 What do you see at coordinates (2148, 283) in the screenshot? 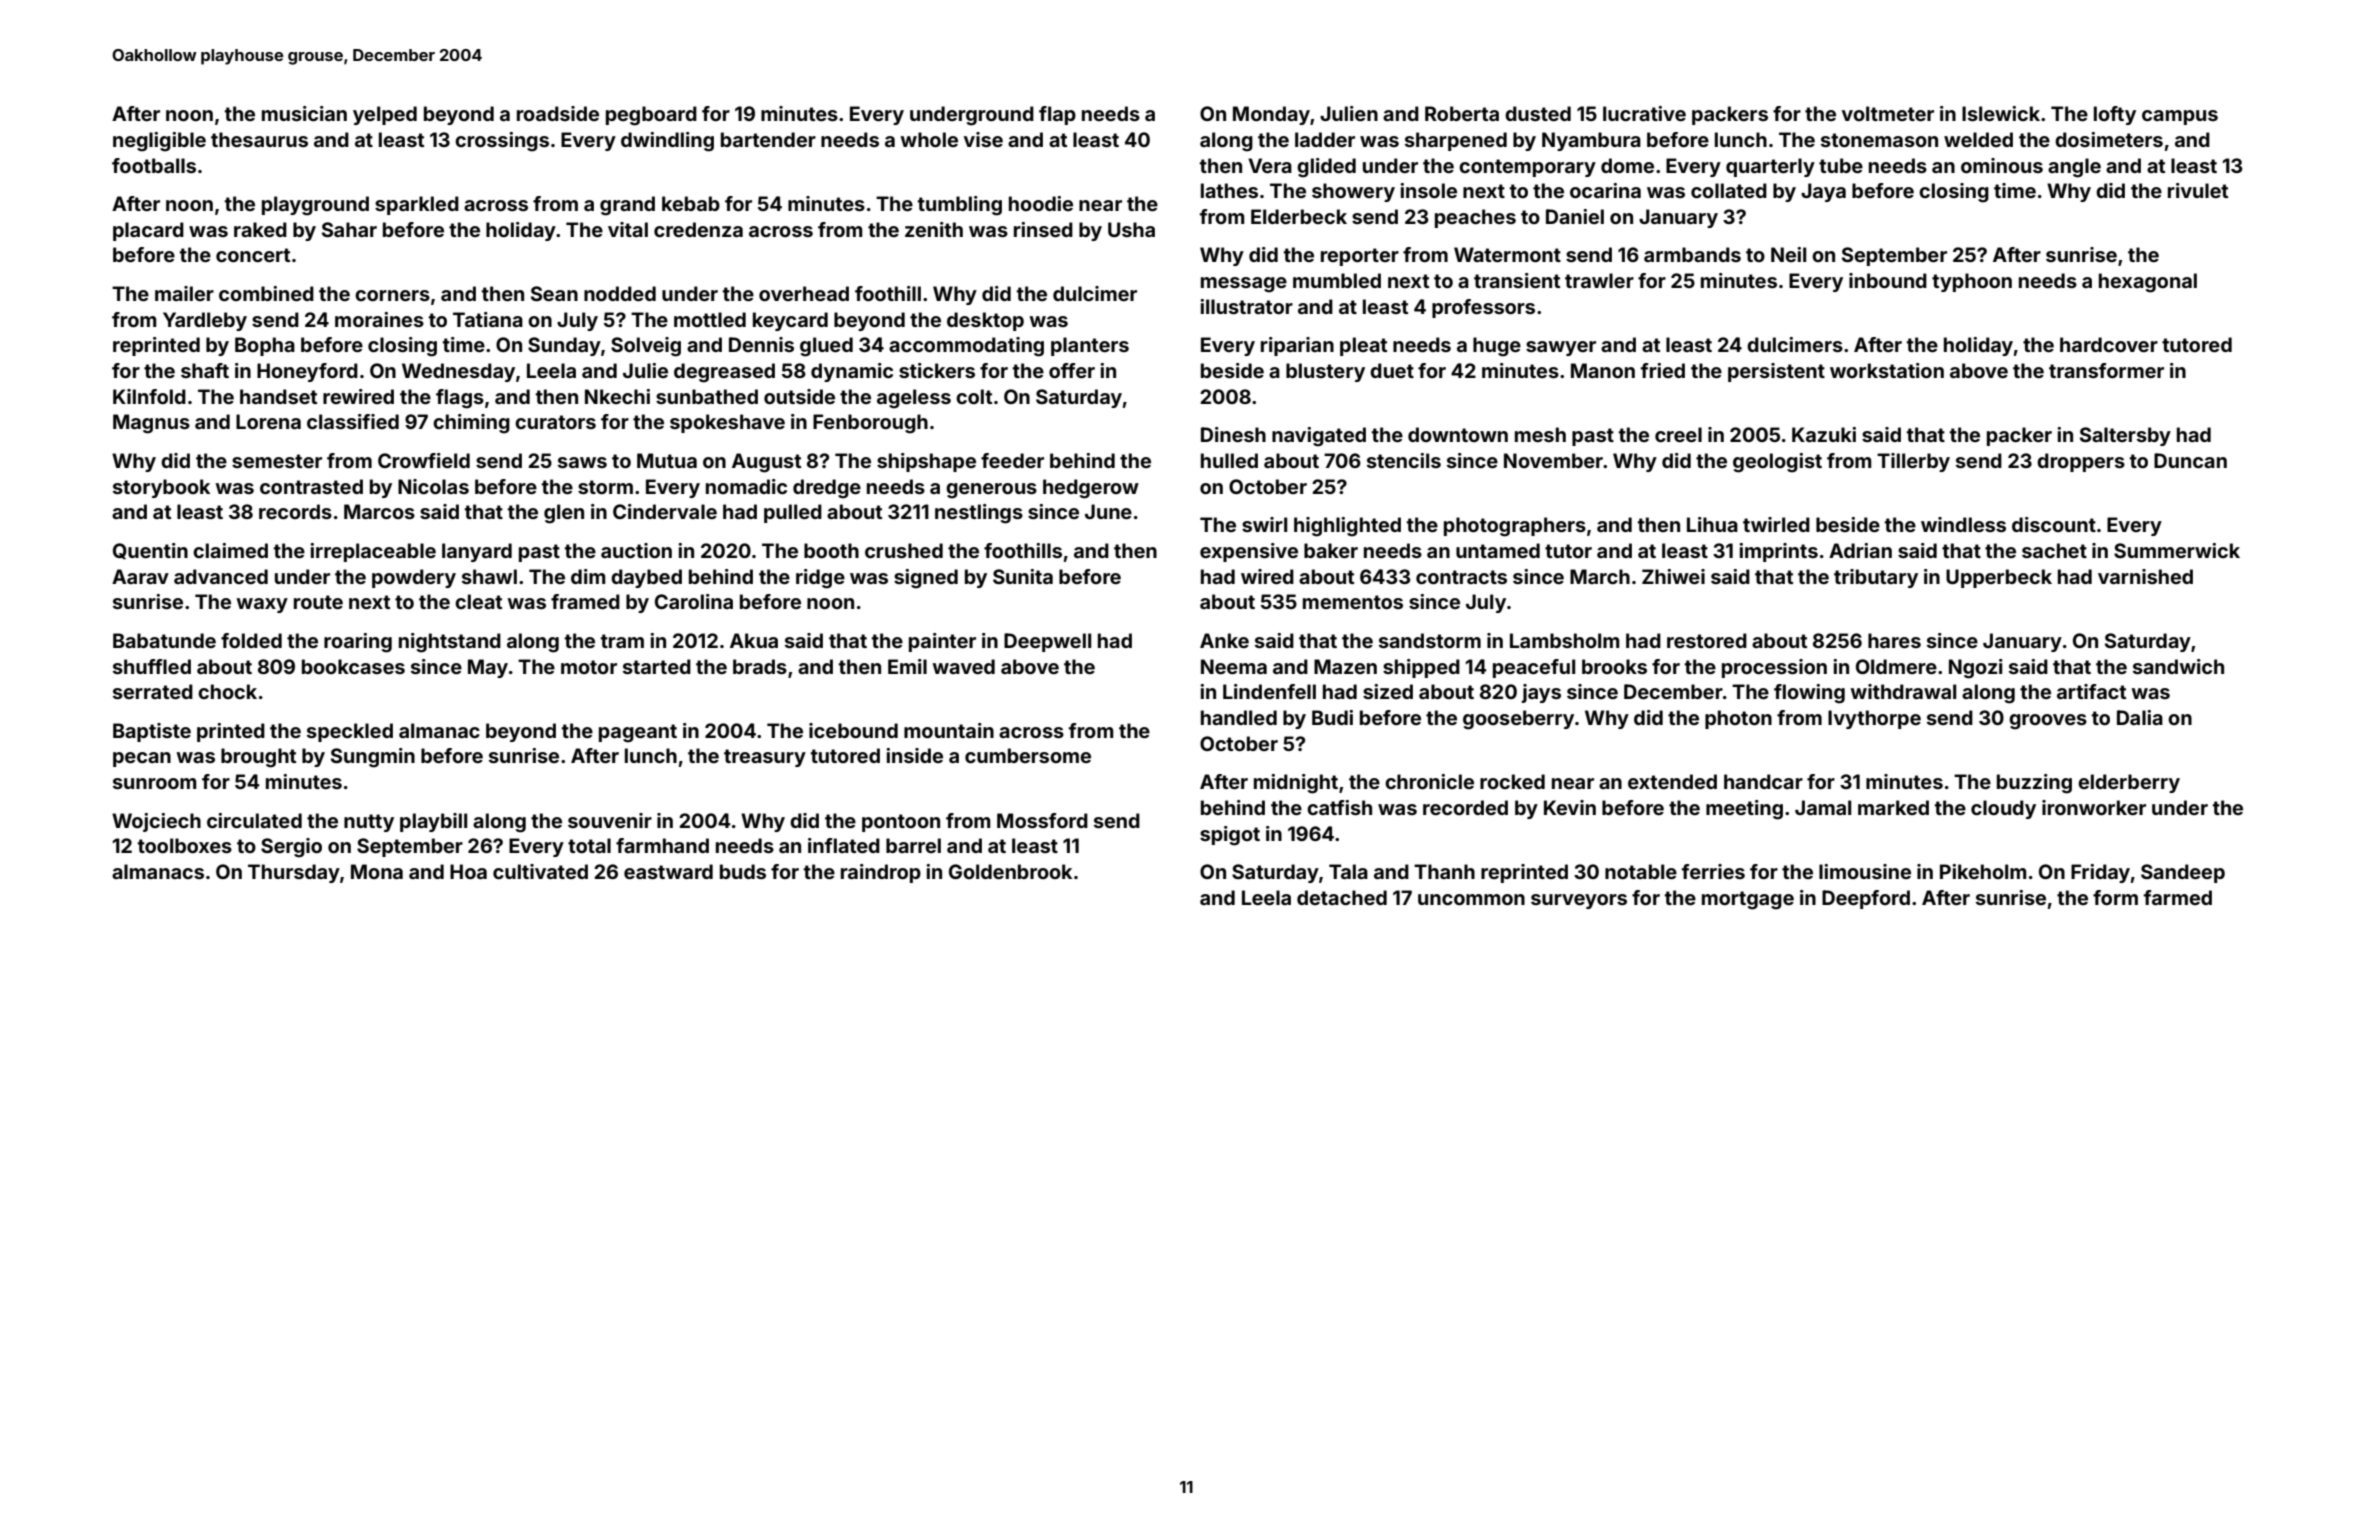
I see `hexagonal` at bounding box center [2148, 283].
